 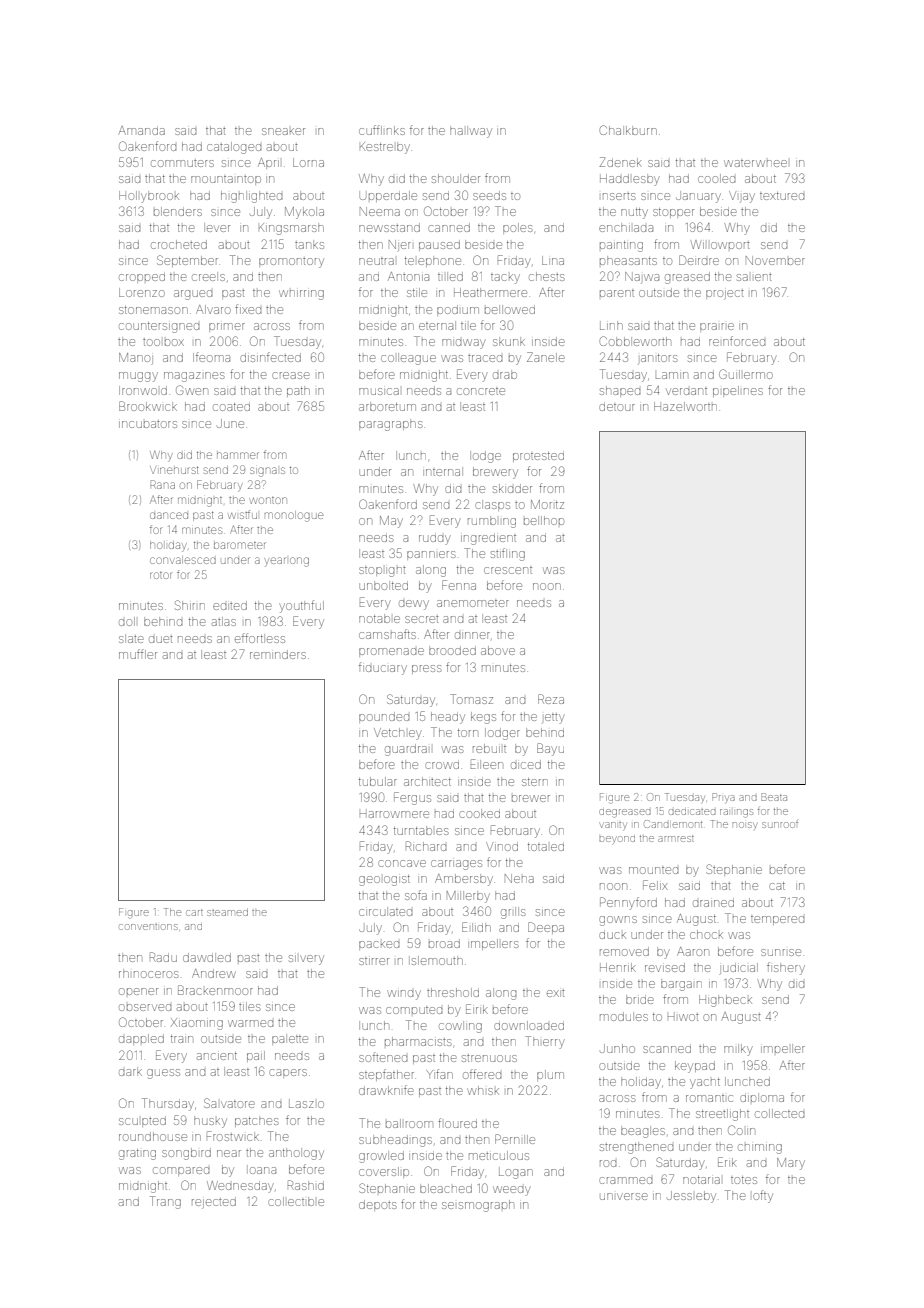 What do you see at coordinates (197, 1024) in the page?
I see `Xiaoming` at bounding box center [197, 1024].
